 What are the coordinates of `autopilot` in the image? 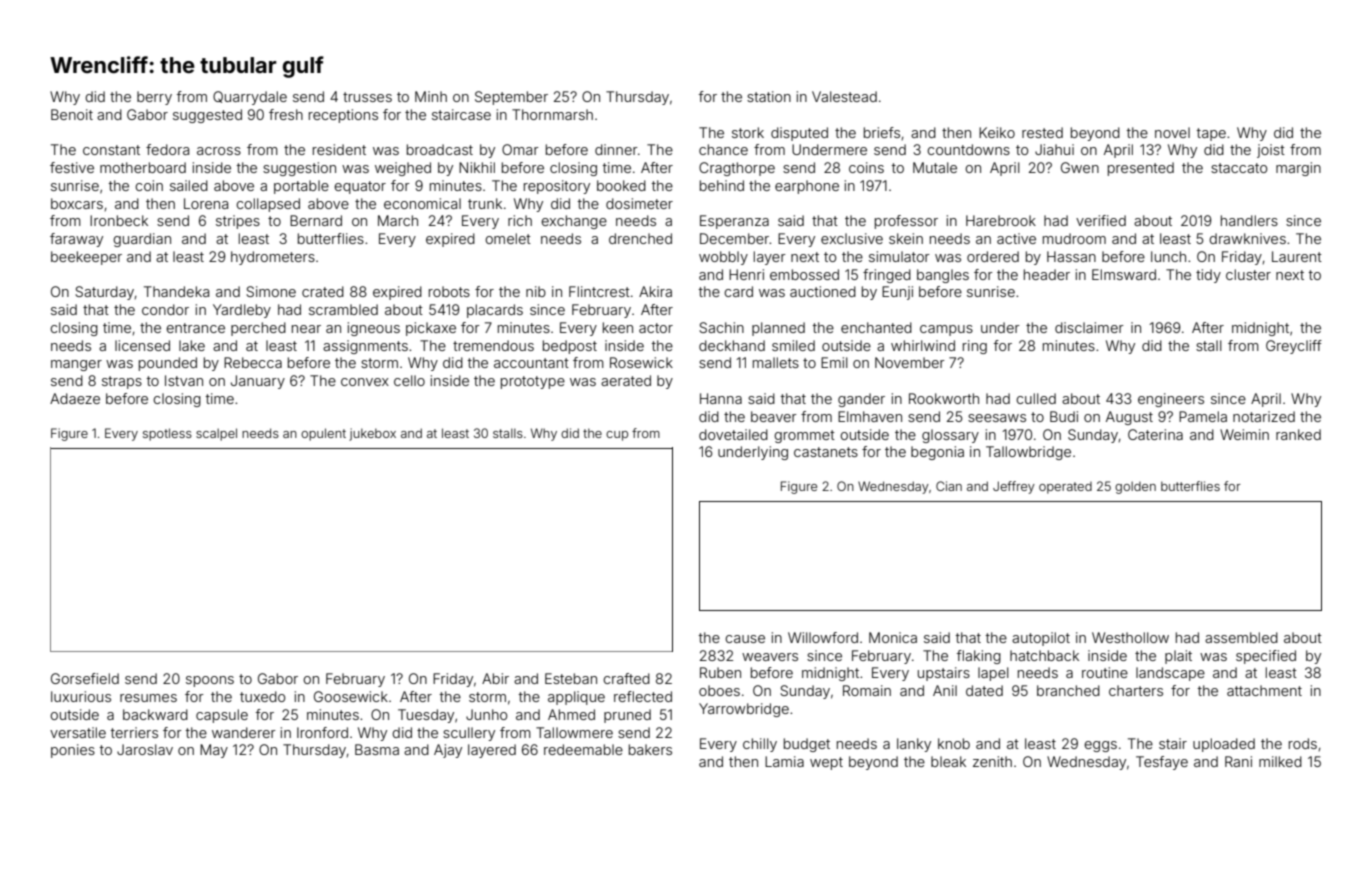 It's located at (1041, 639).
